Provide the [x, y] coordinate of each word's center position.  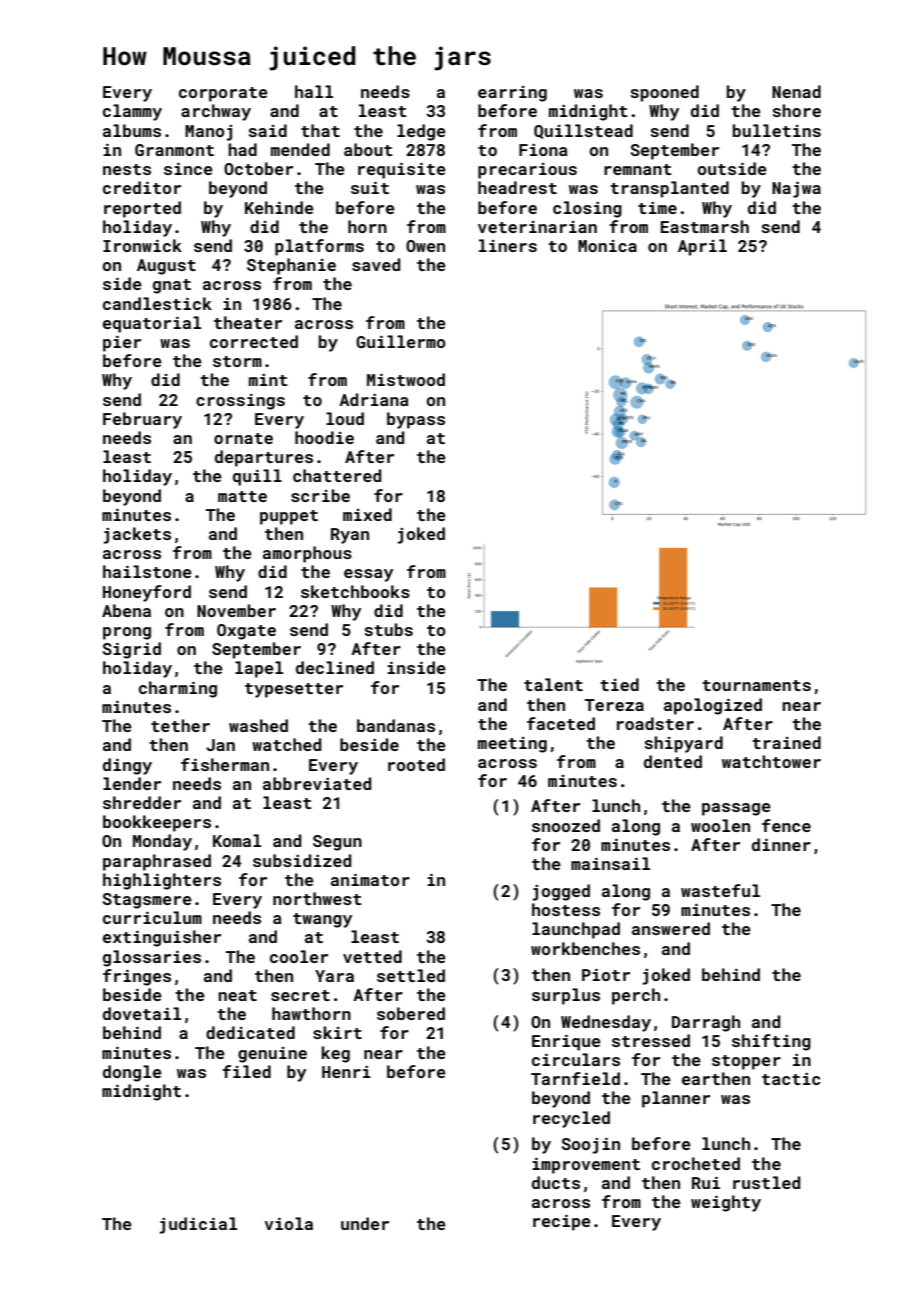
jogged [561, 892]
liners [508, 245]
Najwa [796, 190]
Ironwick [142, 245]
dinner [781, 844]
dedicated [250, 1032]
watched [286, 744]
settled [411, 975]
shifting [771, 1042]
